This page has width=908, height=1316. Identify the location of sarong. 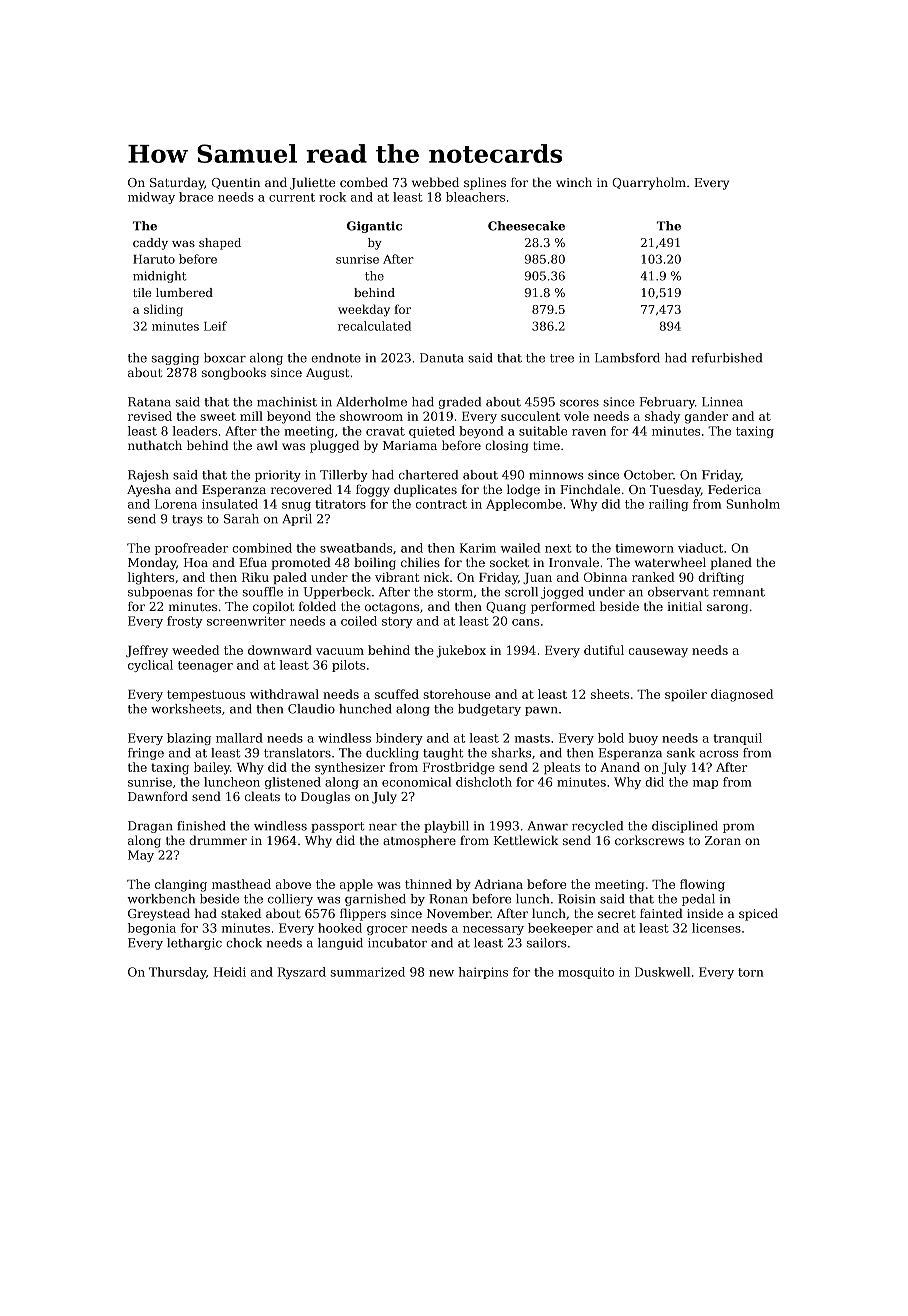
(727, 609).
